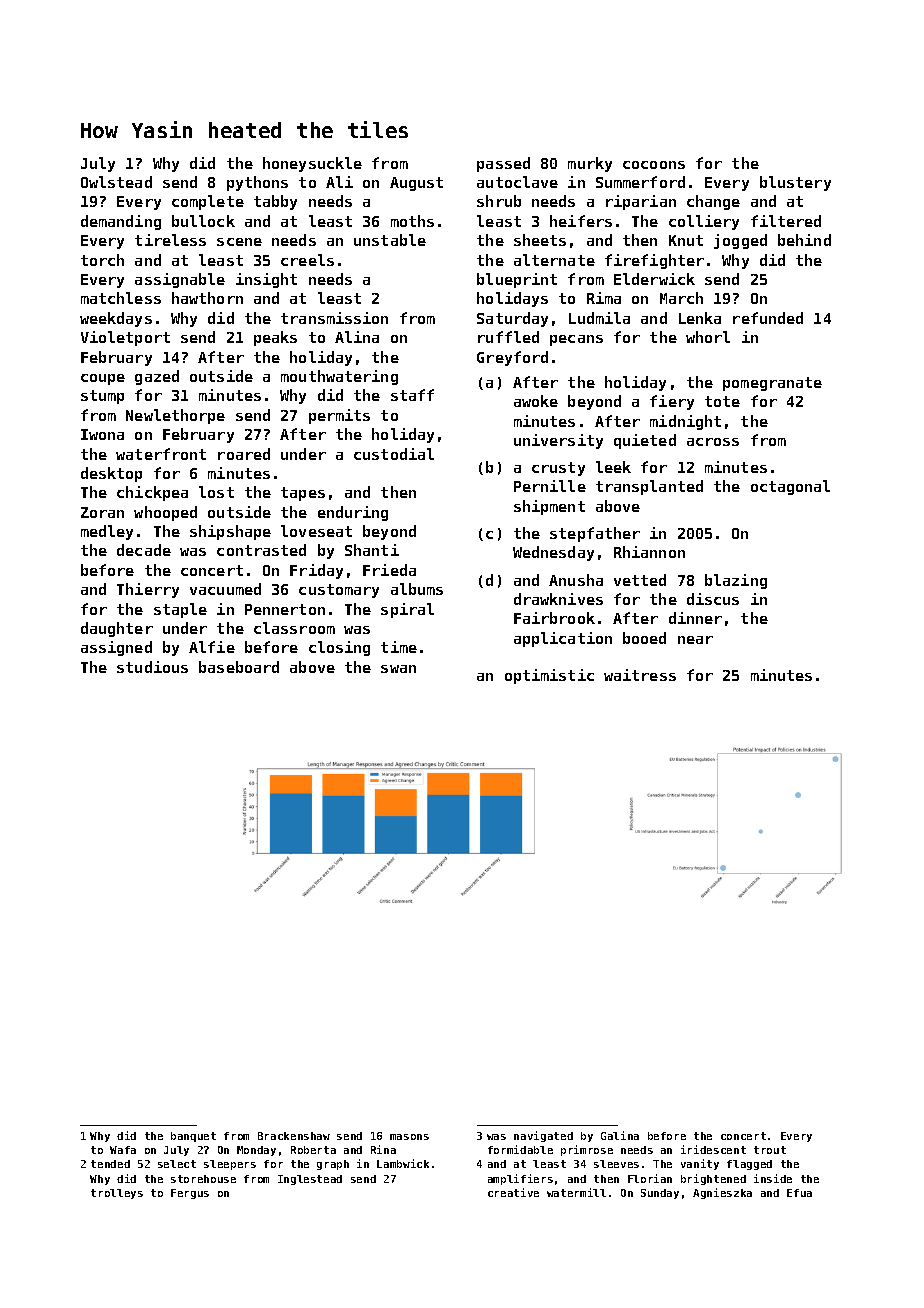 This page has width=924, height=1308. Describe the element at coordinates (695, 640) in the page. I see `near` at that location.
